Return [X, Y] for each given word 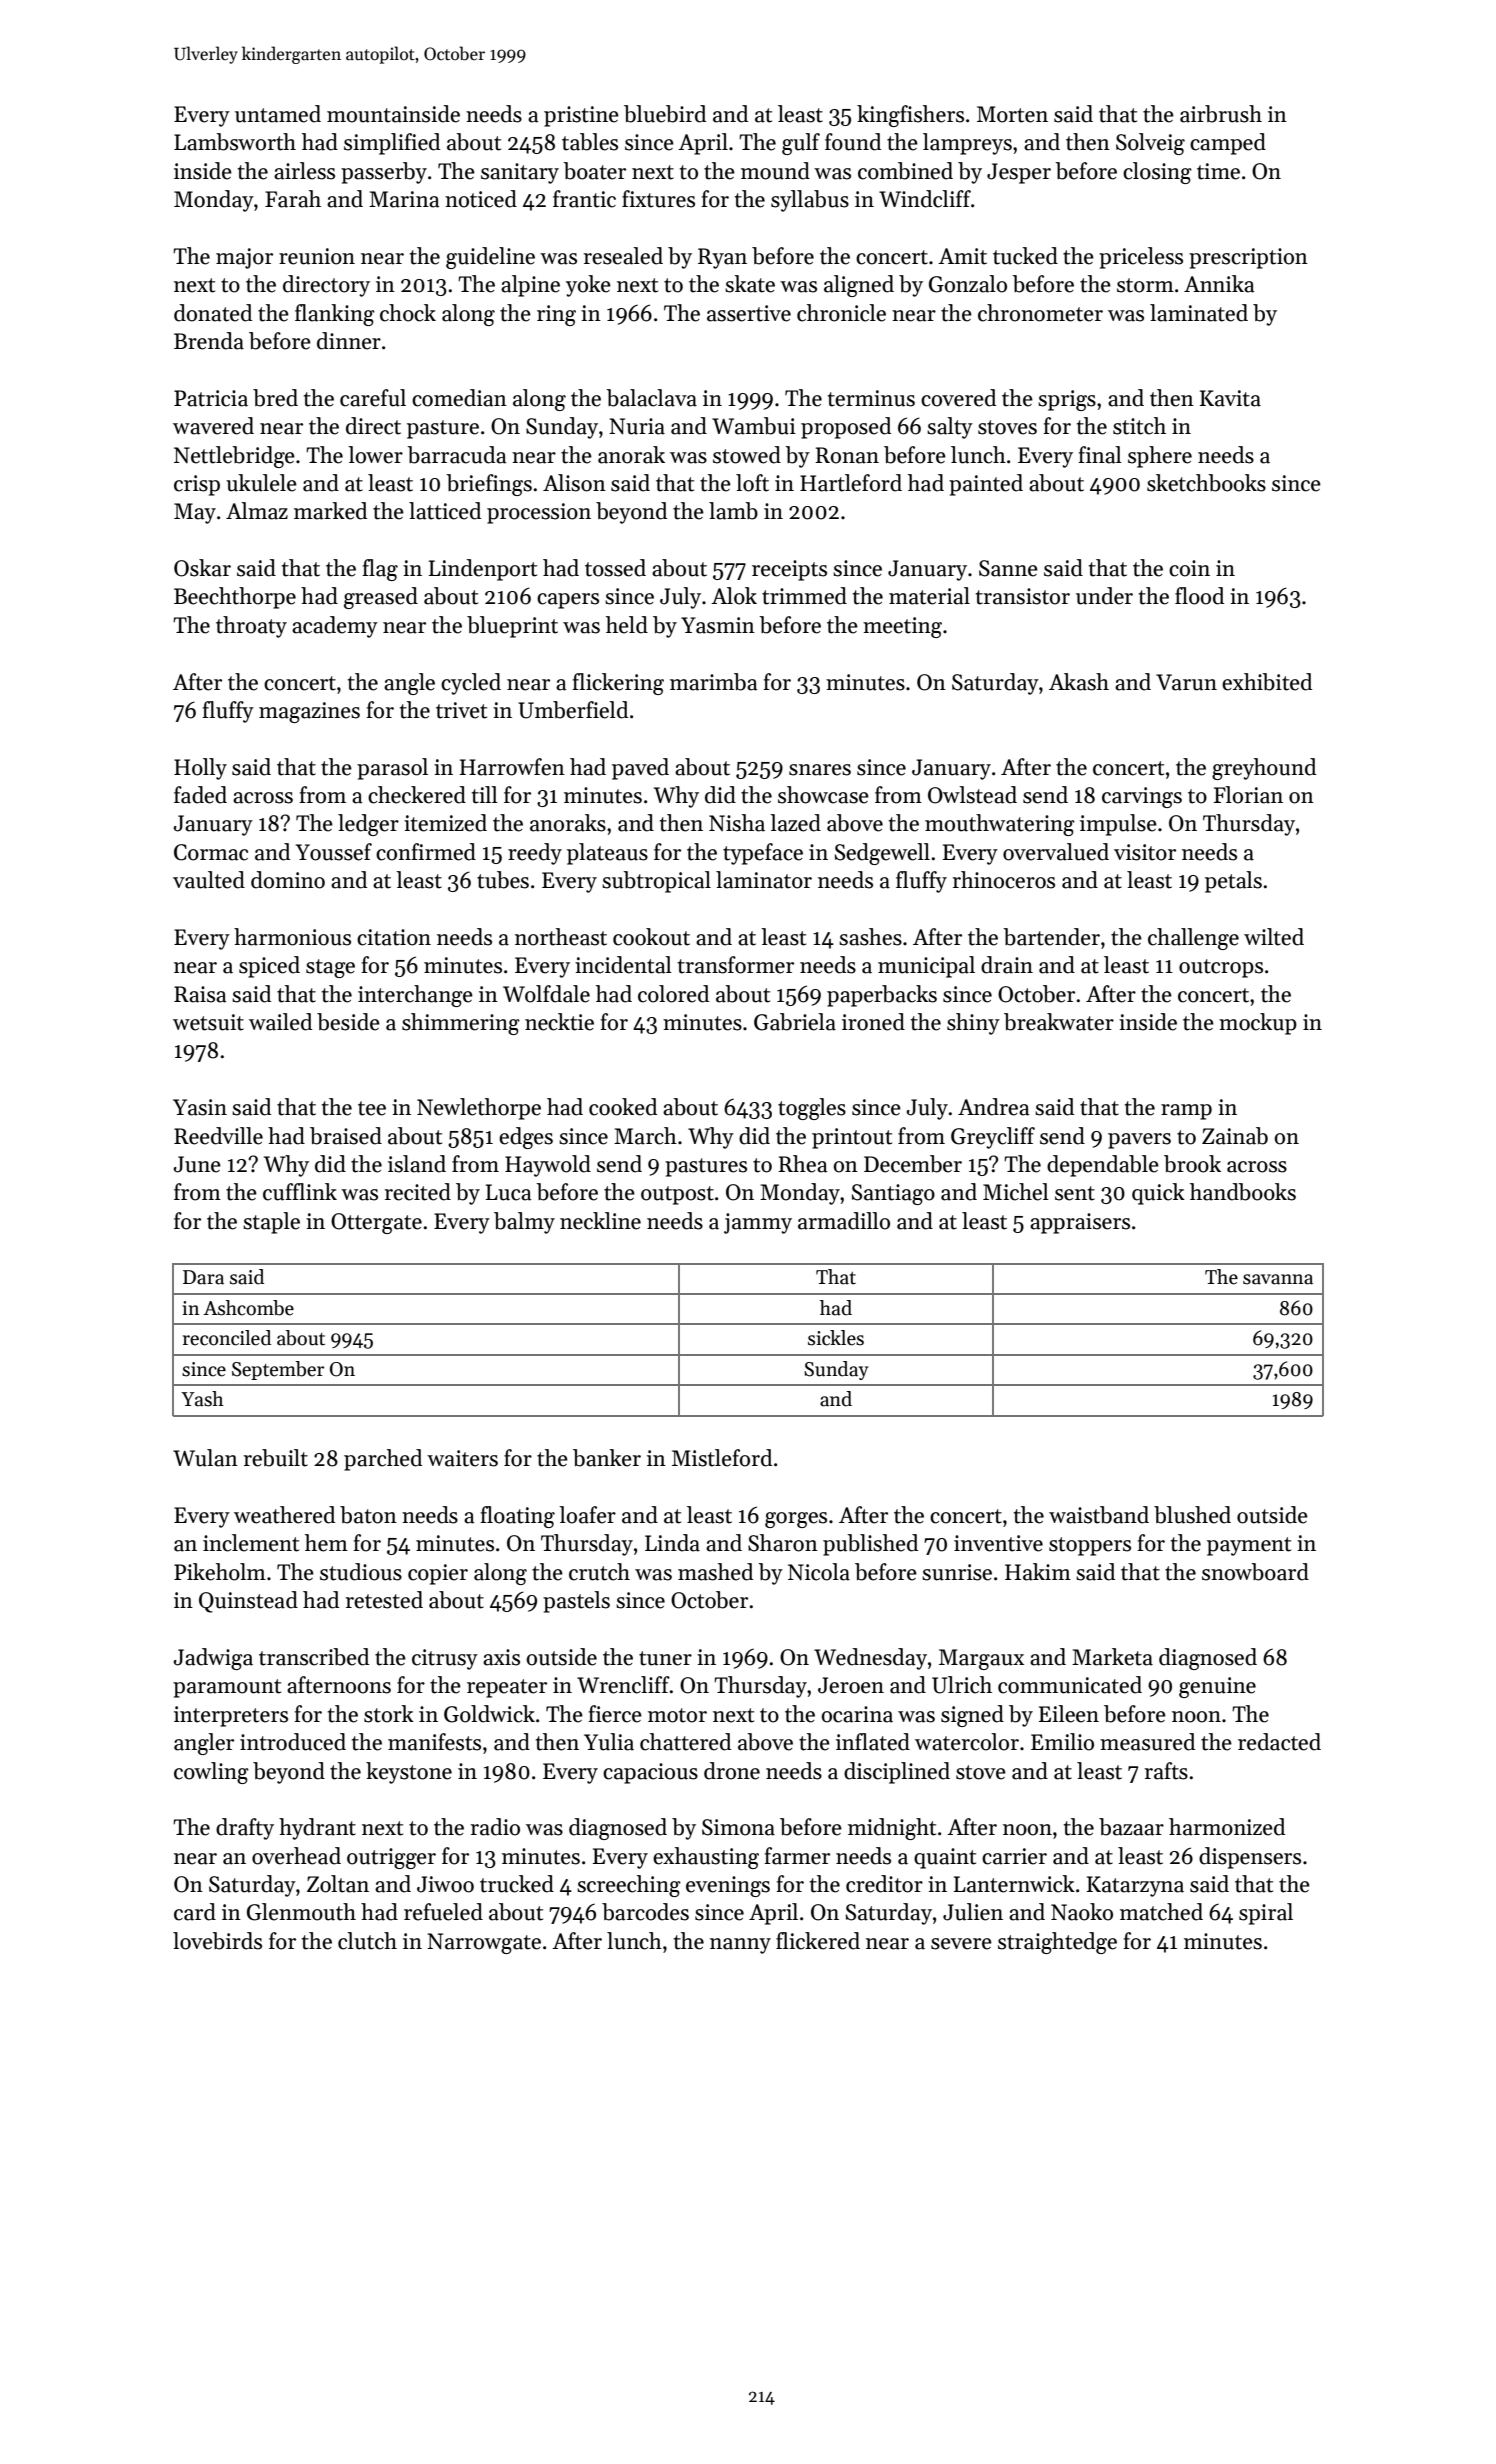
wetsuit [208, 1022]
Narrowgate [484, 1943]
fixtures [658, 199]
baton [368, 1515]
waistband [1099, 1515]
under [1104, 596]
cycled [471, 684]
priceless [1141, 258]
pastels [576, 1602]
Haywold [548, 1166]
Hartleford [851, 483]
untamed [278, 114]
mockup [1258, 1024]
